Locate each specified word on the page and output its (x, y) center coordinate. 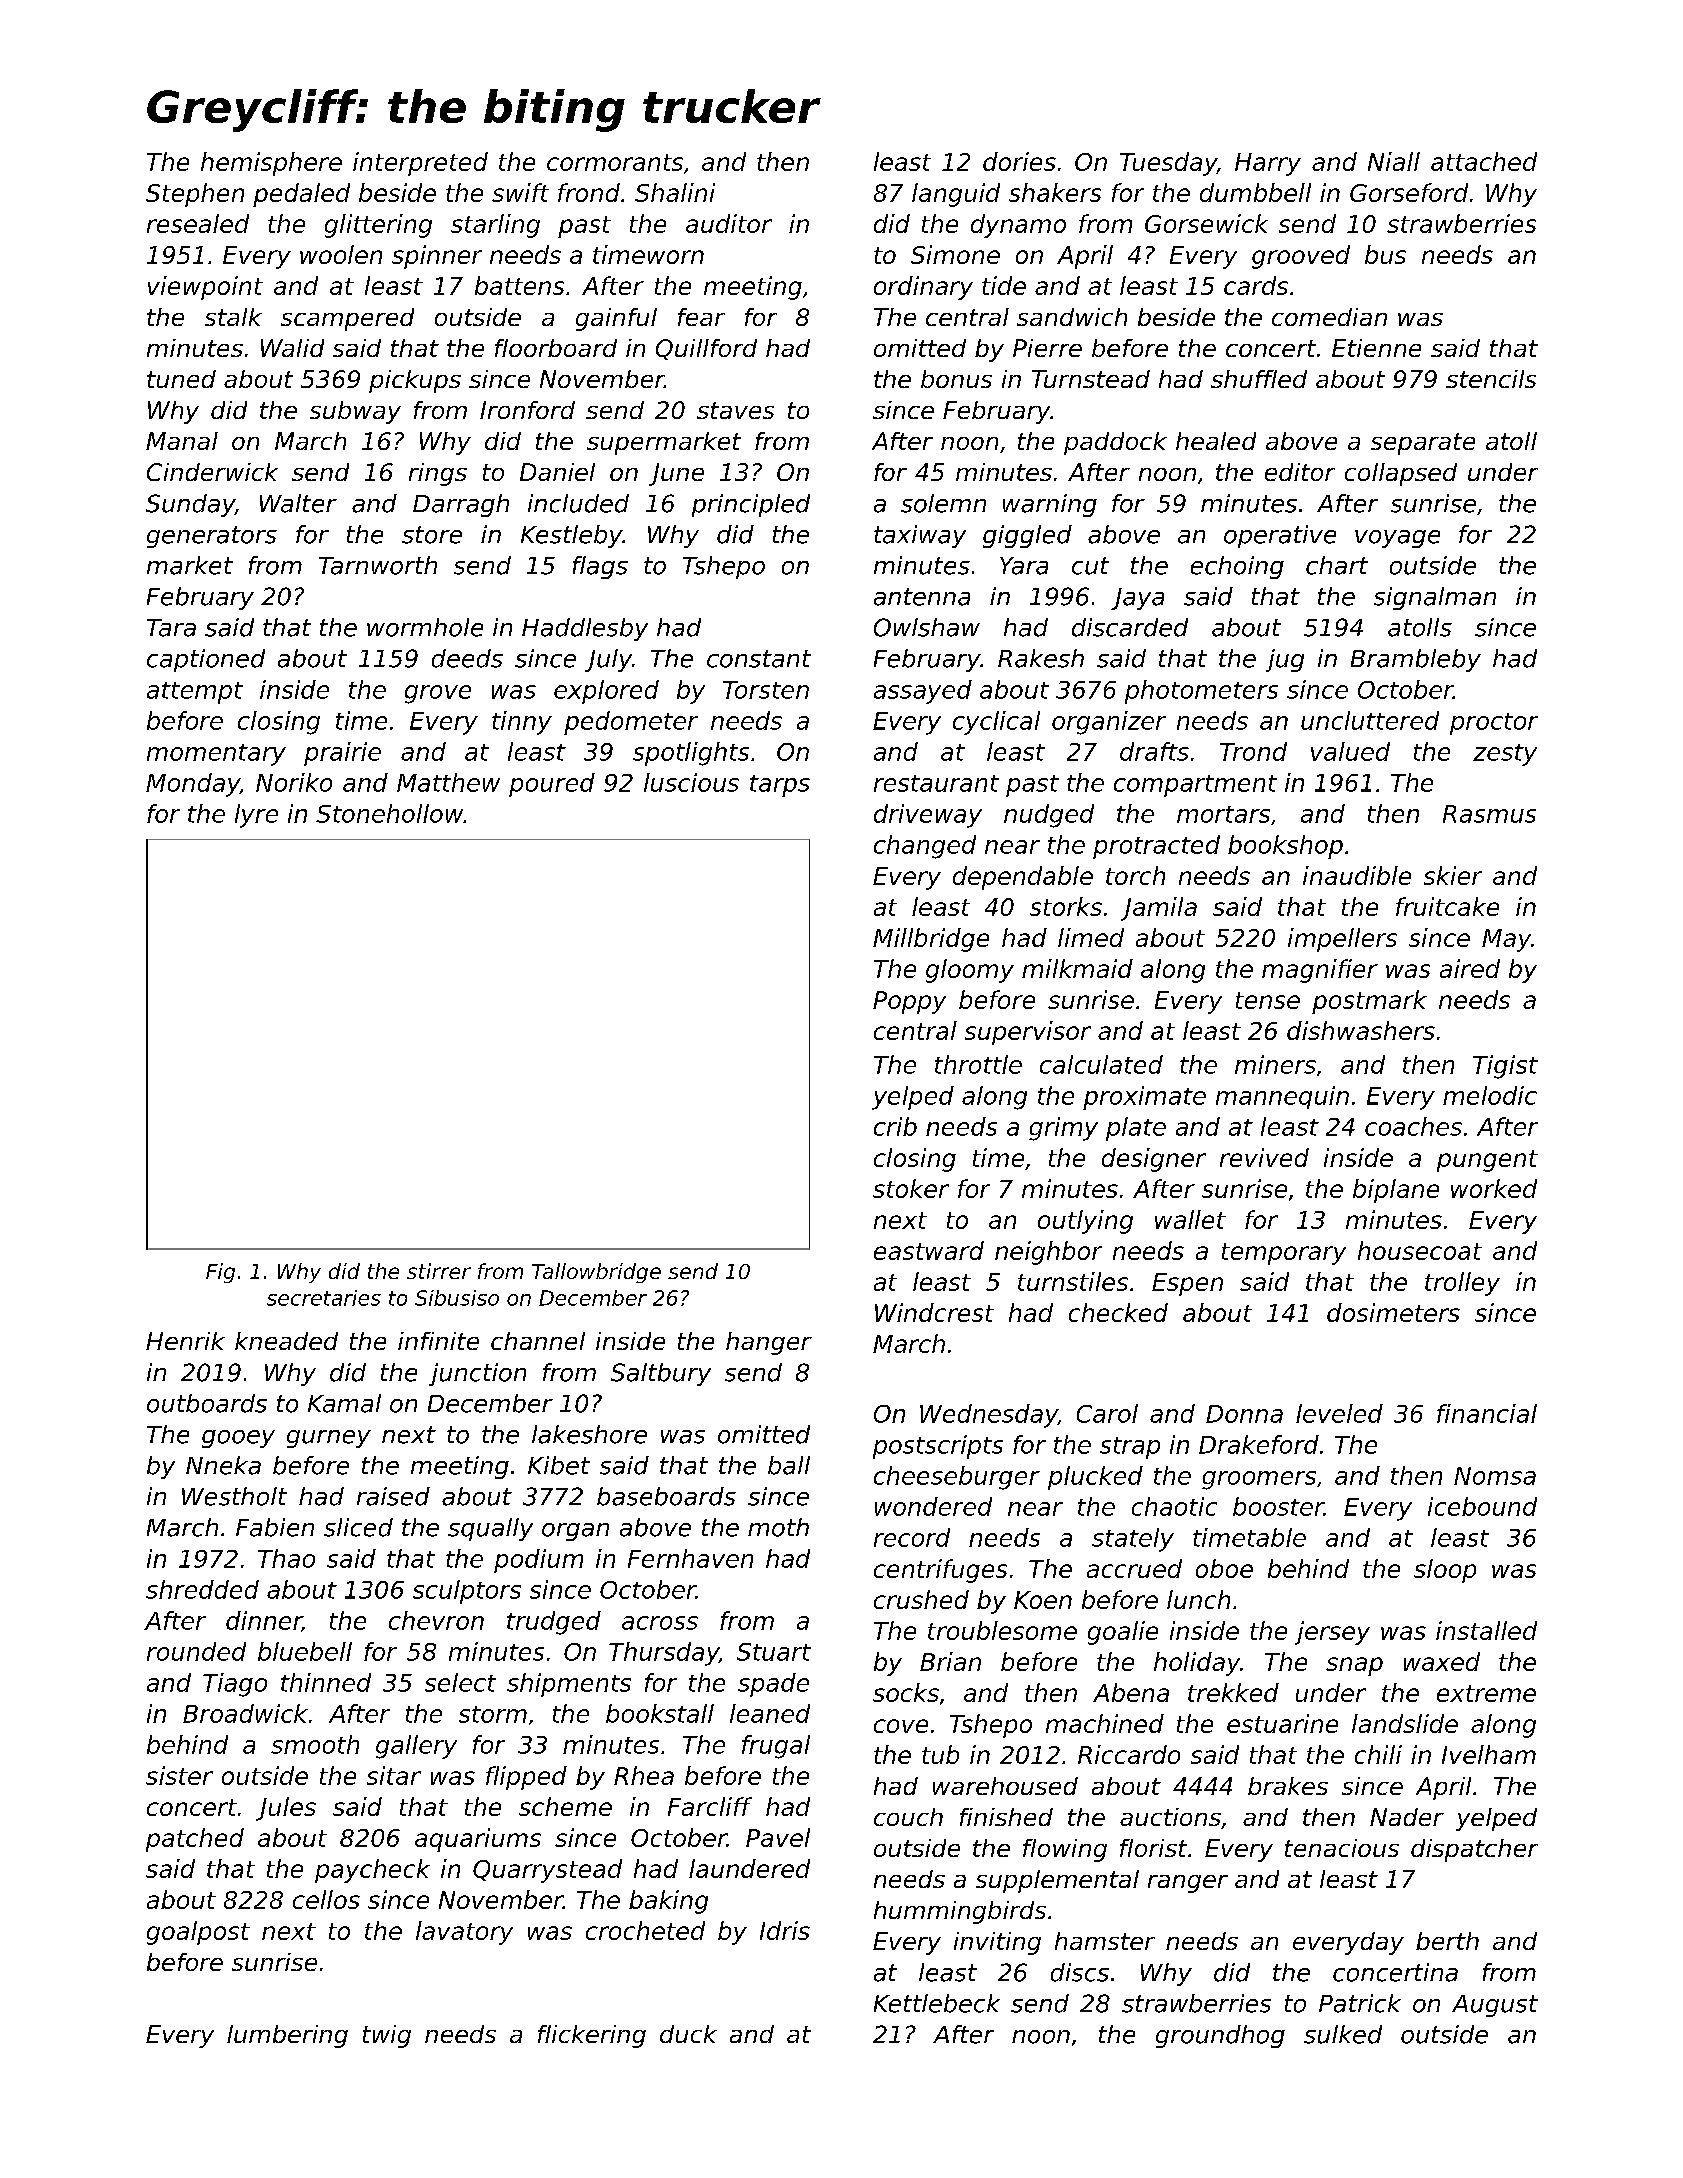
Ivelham (1489, 1754)
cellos (326, 1899)
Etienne (1376, 348)
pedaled (301, 195)
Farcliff (710, 1806)
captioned (206, 660)
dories (1019, 161)
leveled (1339, 1413)
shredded (202, 1589)
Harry (1268, 164)
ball (789, 1465)
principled (751, 505)
